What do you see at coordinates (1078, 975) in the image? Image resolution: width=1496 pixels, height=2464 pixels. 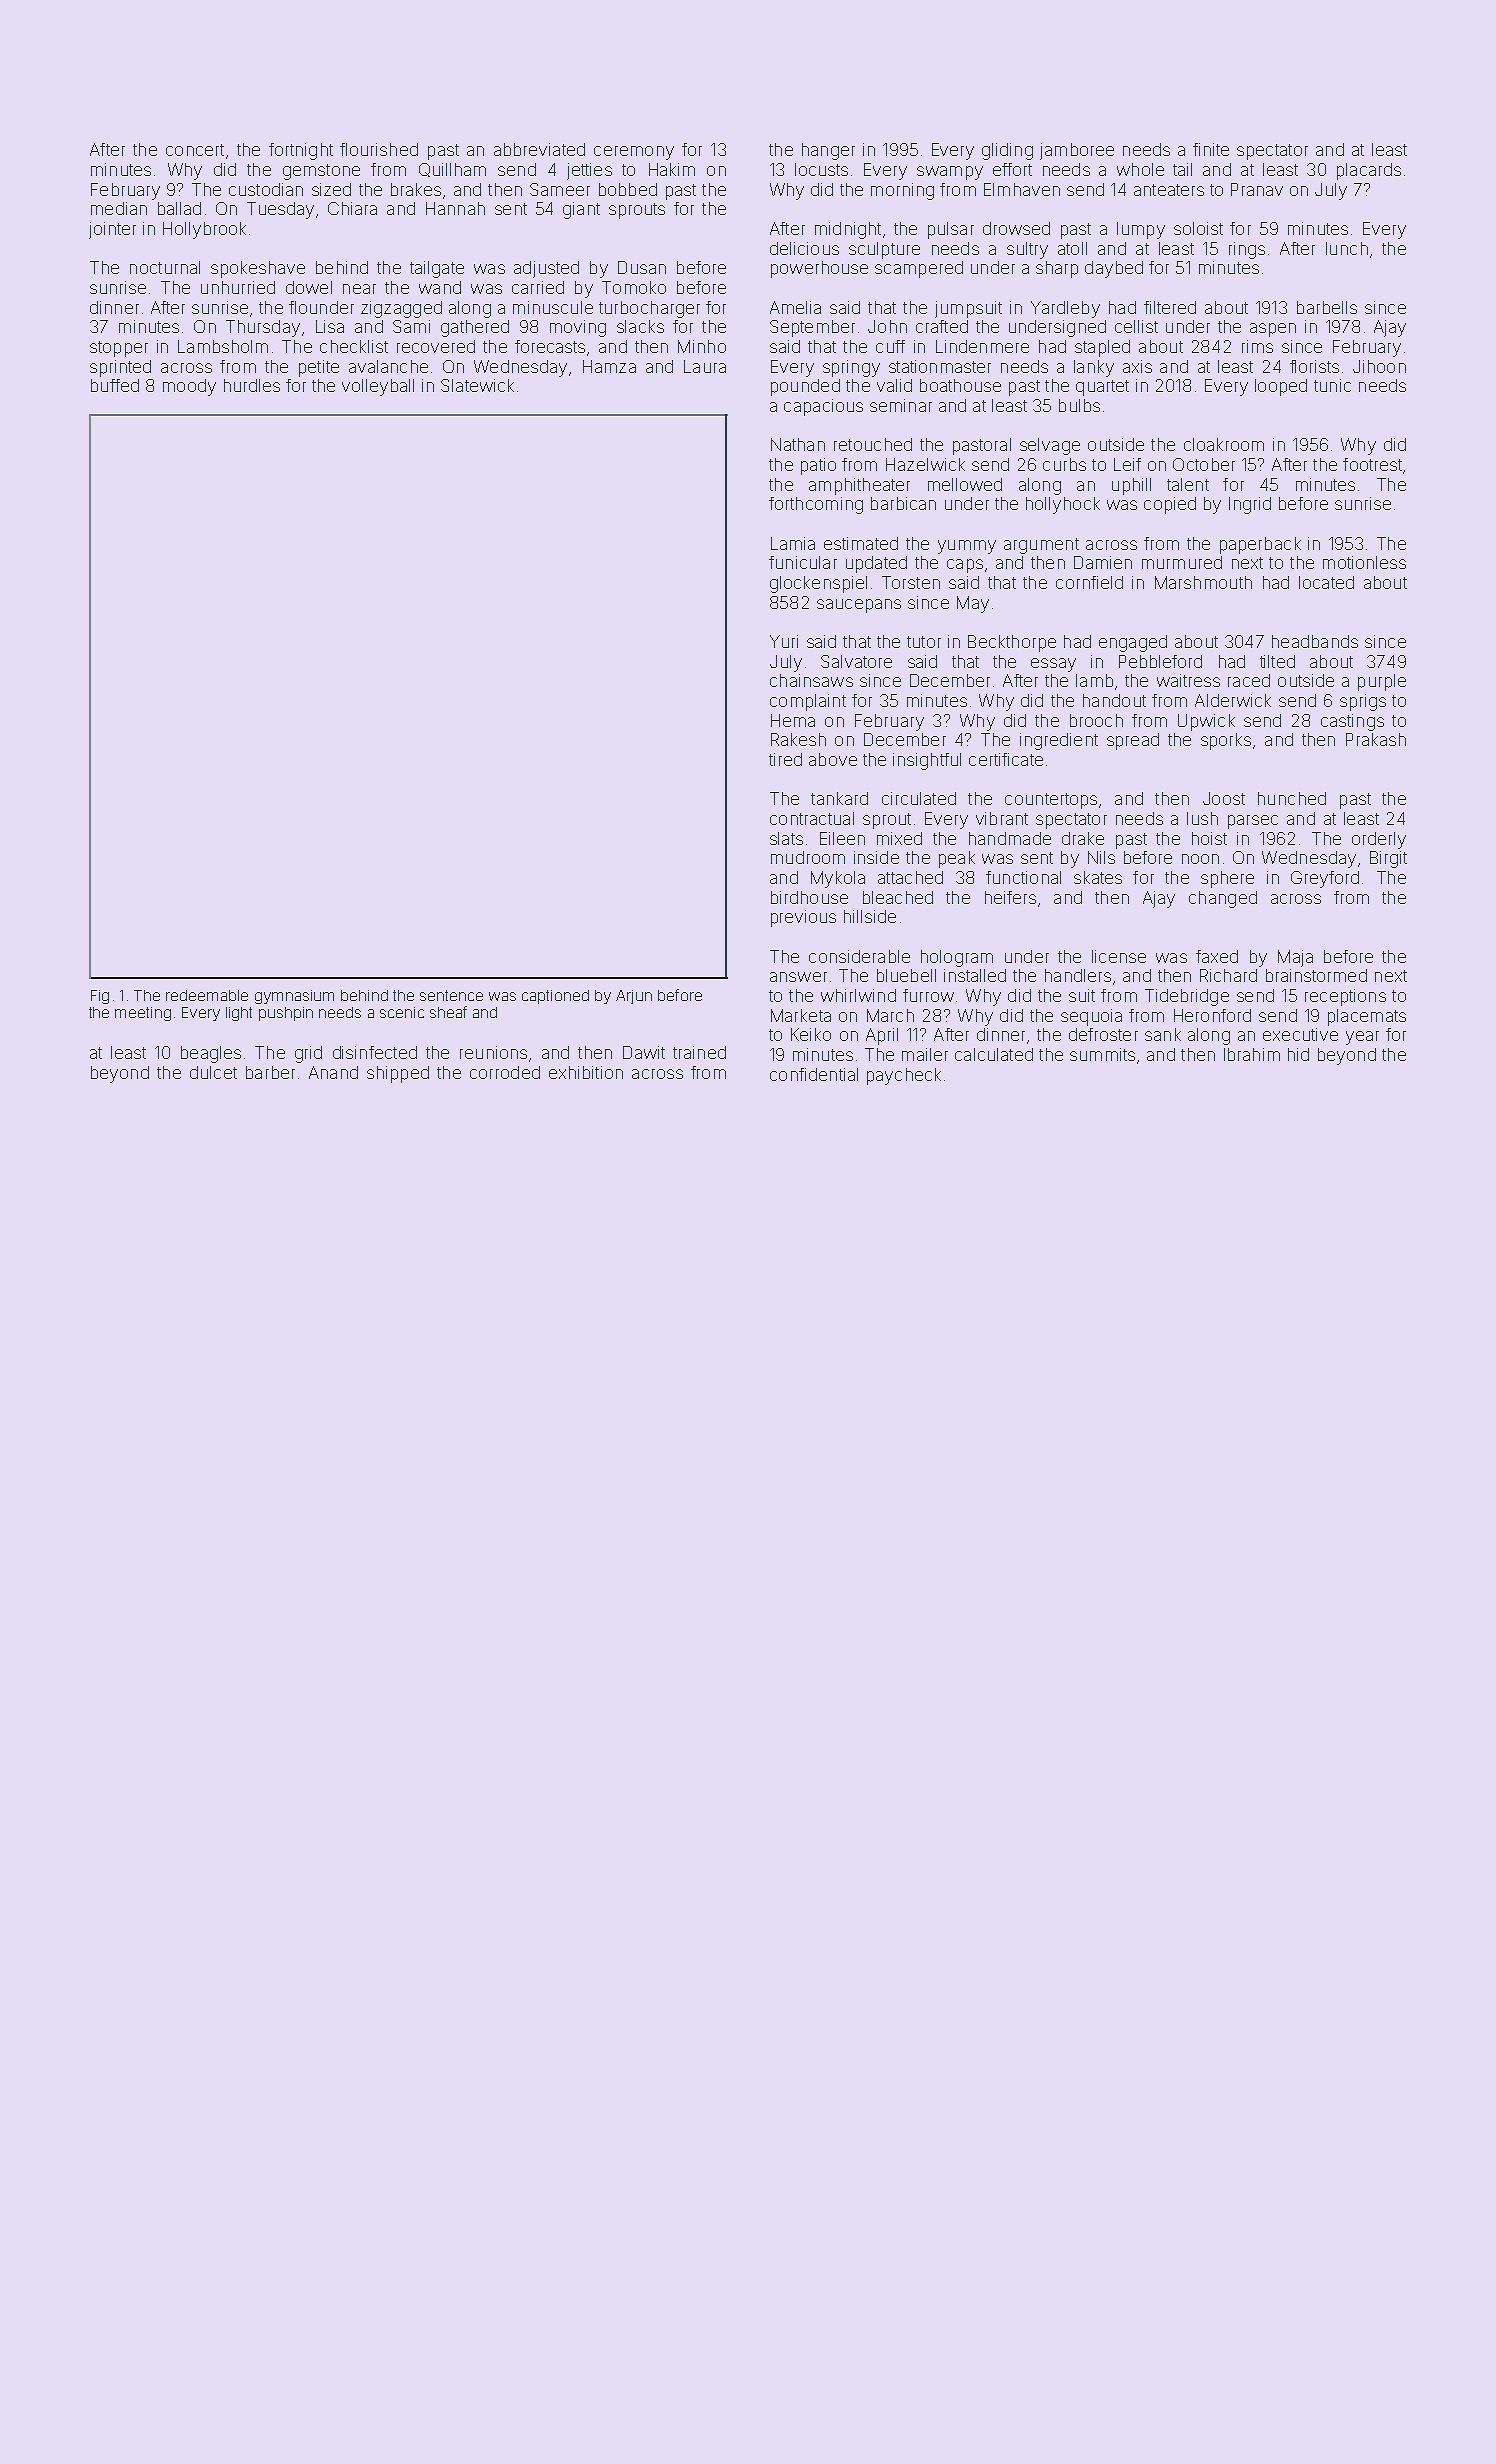 I see `handlers` at bounding box center [1078, 975].
